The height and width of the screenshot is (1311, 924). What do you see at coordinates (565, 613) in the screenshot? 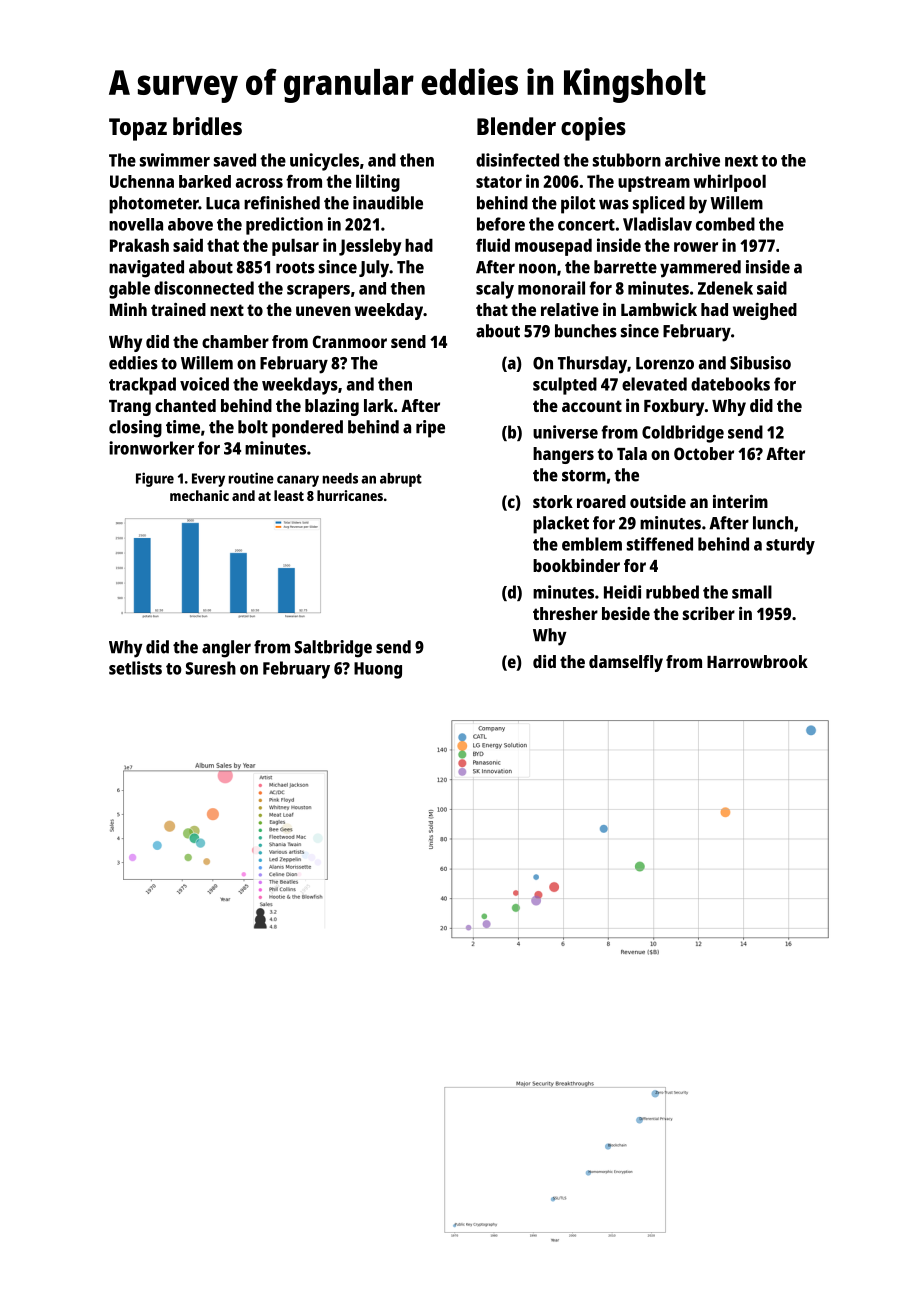
I see `thresher` at bounding box center [565, 613].
